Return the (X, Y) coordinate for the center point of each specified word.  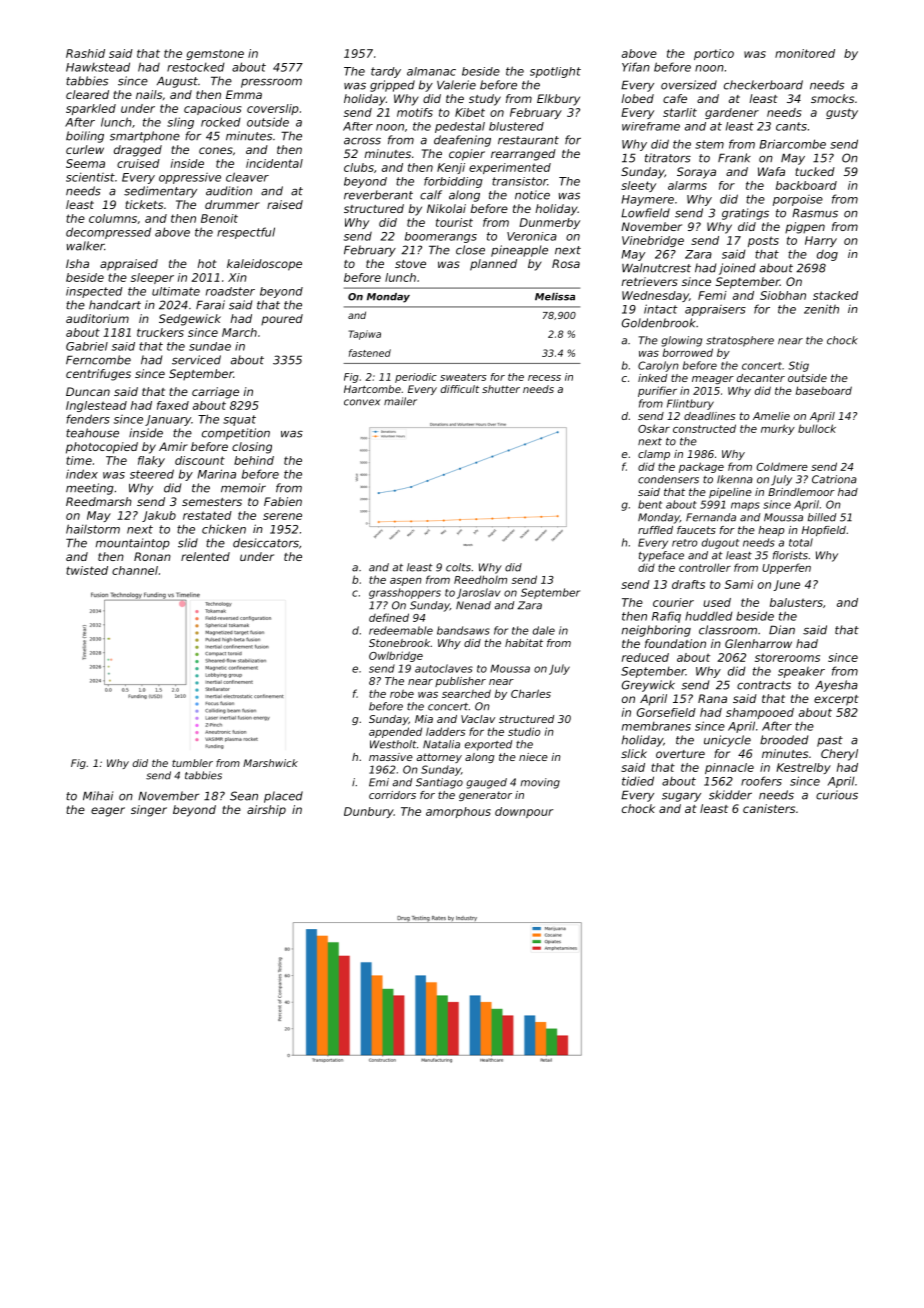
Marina (217, 474)
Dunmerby (549, 223)
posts (763, 241)
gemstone (215, 54)
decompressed (108, 233)
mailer (400, 401)
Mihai (98, 796)
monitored (805, 53)
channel (135, 570)
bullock (817, 428)
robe (402, 693)
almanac (431, 71)
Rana (712, 698)
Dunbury (369, 812)
